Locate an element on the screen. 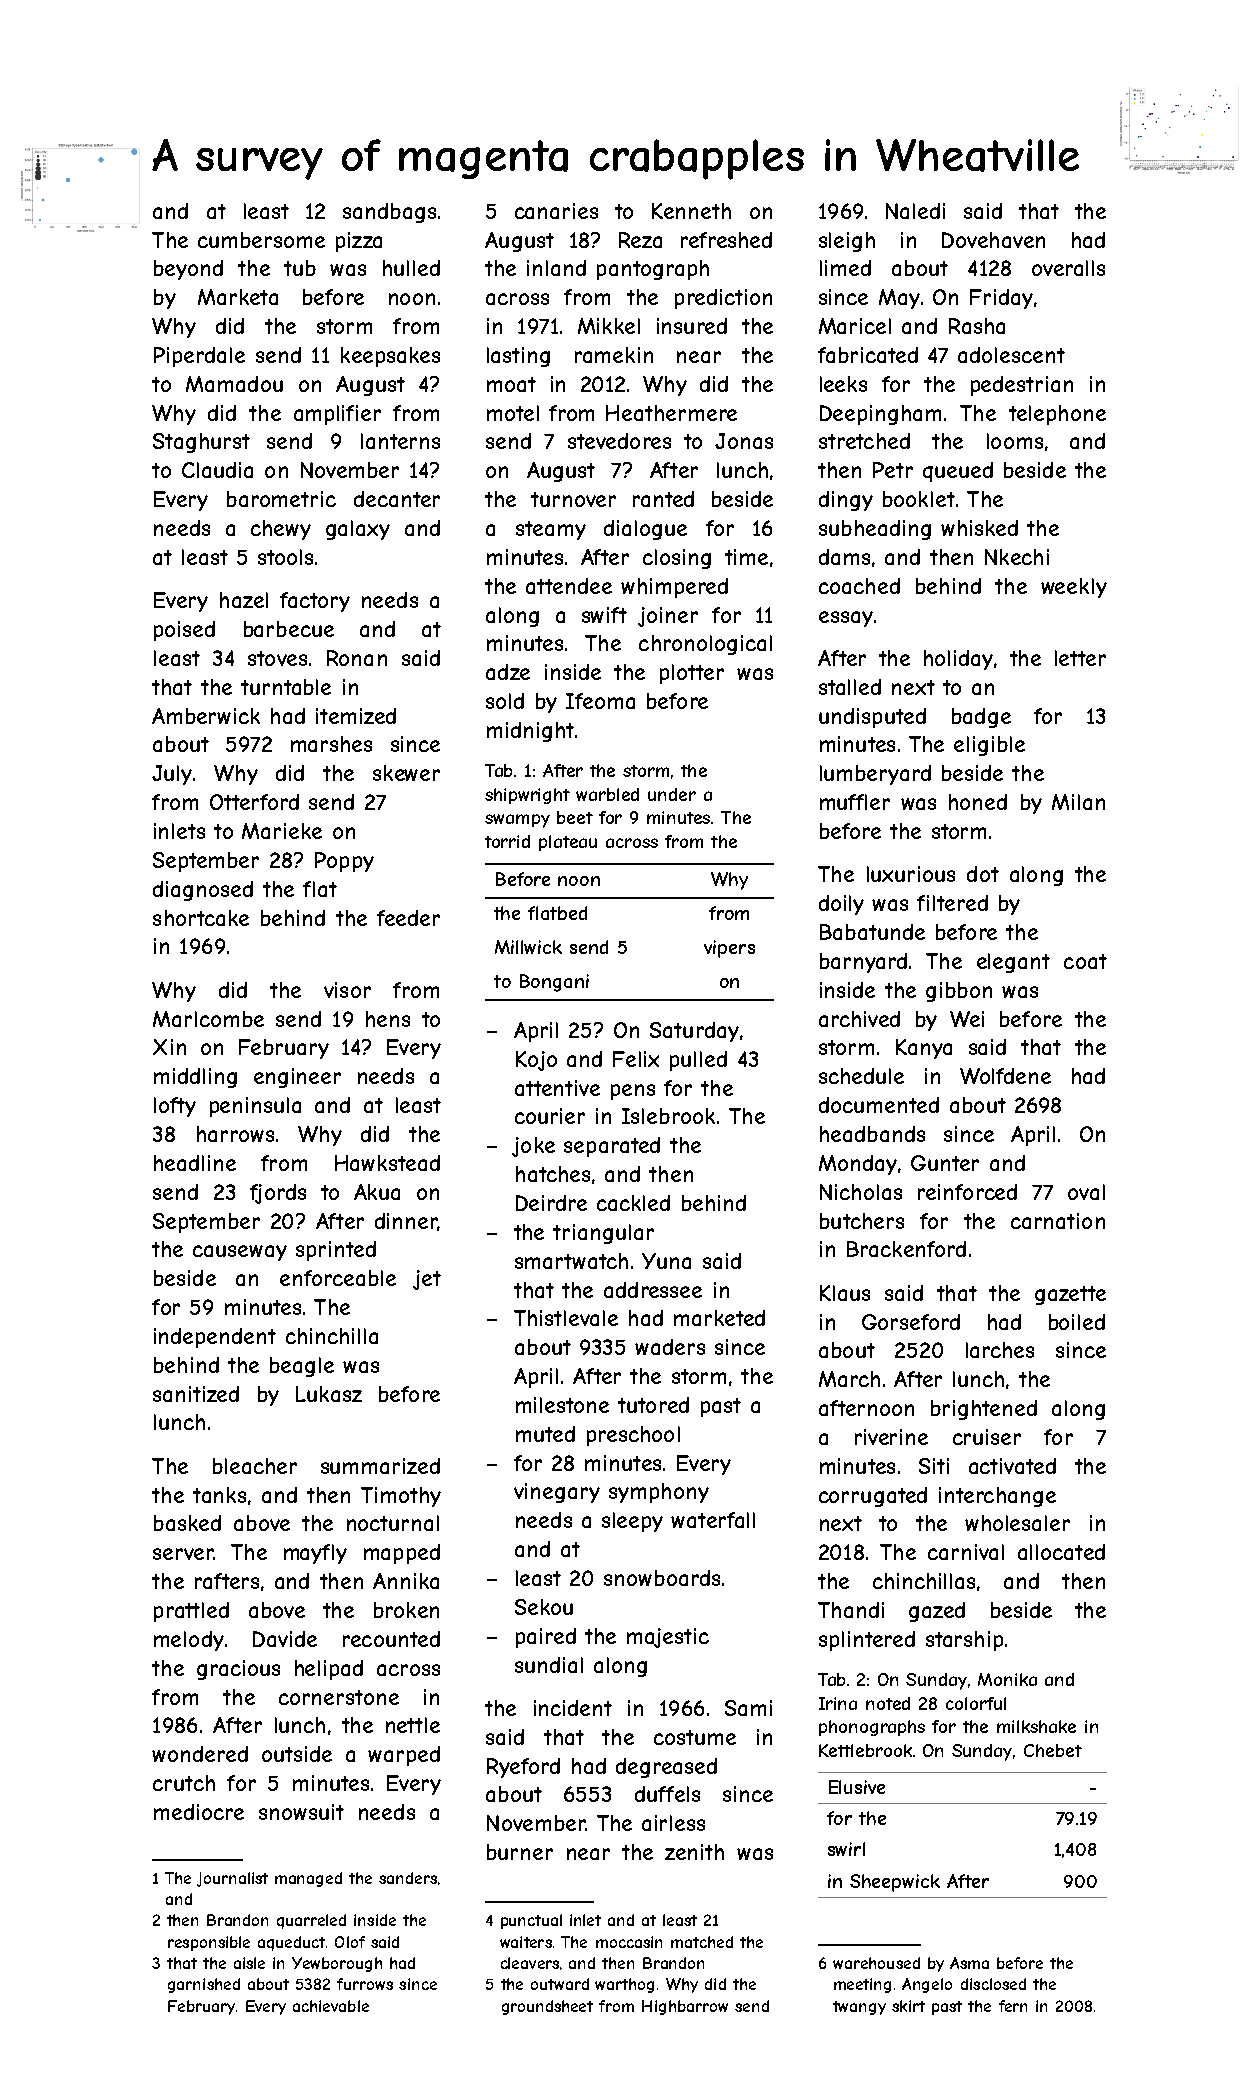  Siti is located at coordinates (934, 1466).
